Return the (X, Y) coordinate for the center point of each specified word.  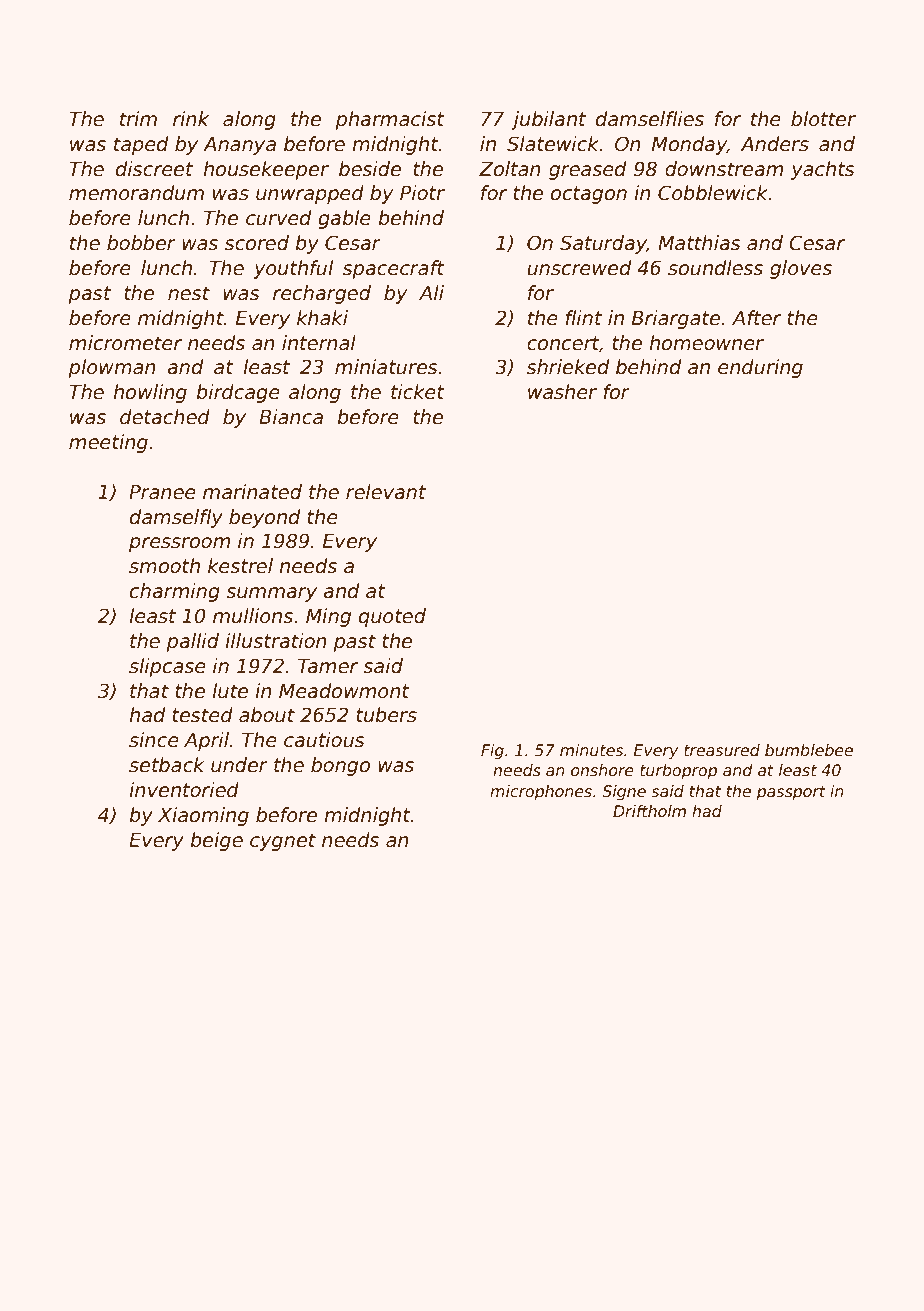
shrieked (568, 367)
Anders (775, 144)
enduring (760, 368)
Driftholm (649, 811)
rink (191, 118)
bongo (340, 766)
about (267, 715)
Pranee (162, 492)
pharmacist (390, 120)
